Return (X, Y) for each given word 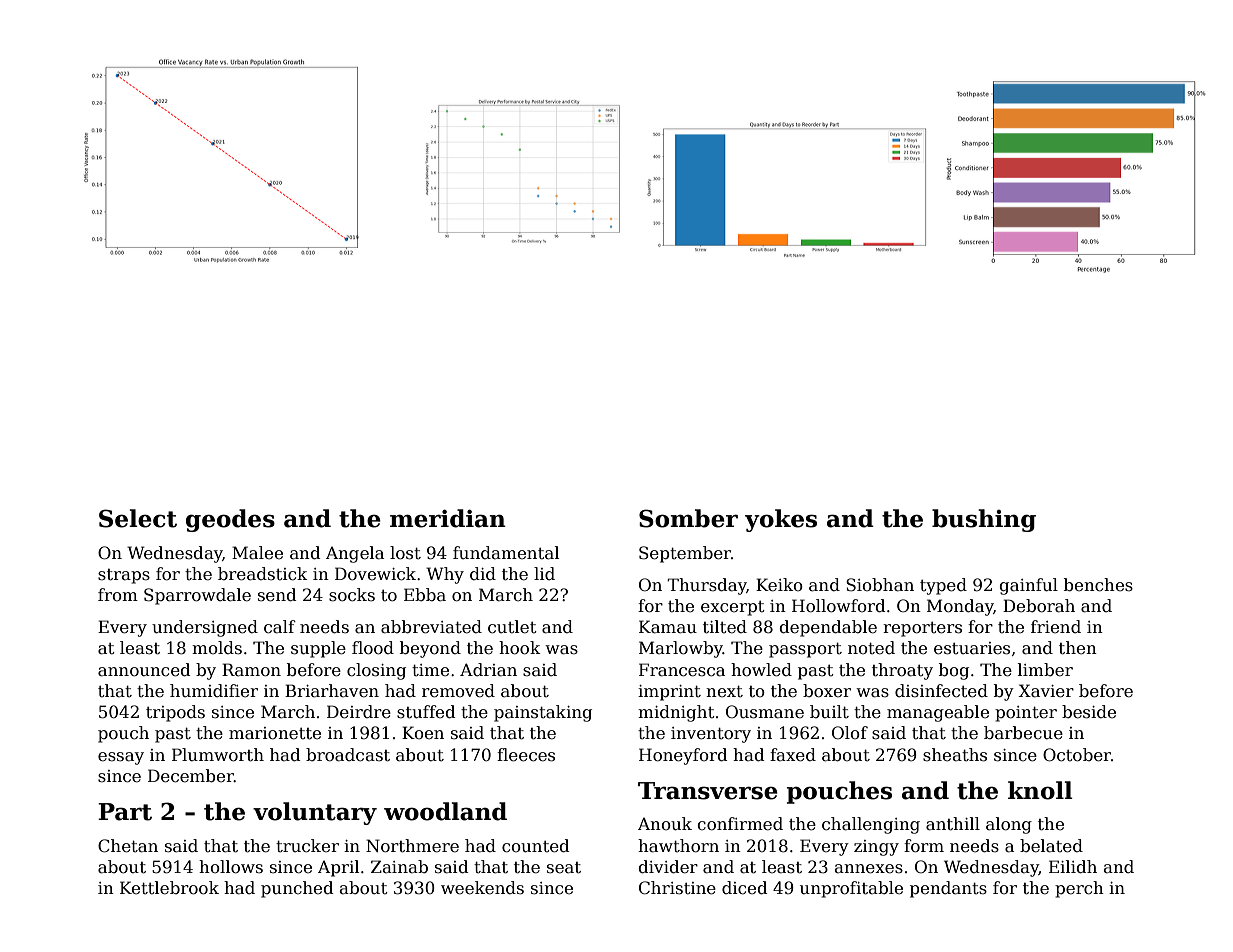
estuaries (972, 648)
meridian (448, 518)
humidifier (214, 691)
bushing (984, 520)
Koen (423, 733)
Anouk (665, 824)
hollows (231, 867)
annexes (868, 869)
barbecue (1023, 733)
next (724, 692)
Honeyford (683, 756)
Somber (688, 518)
